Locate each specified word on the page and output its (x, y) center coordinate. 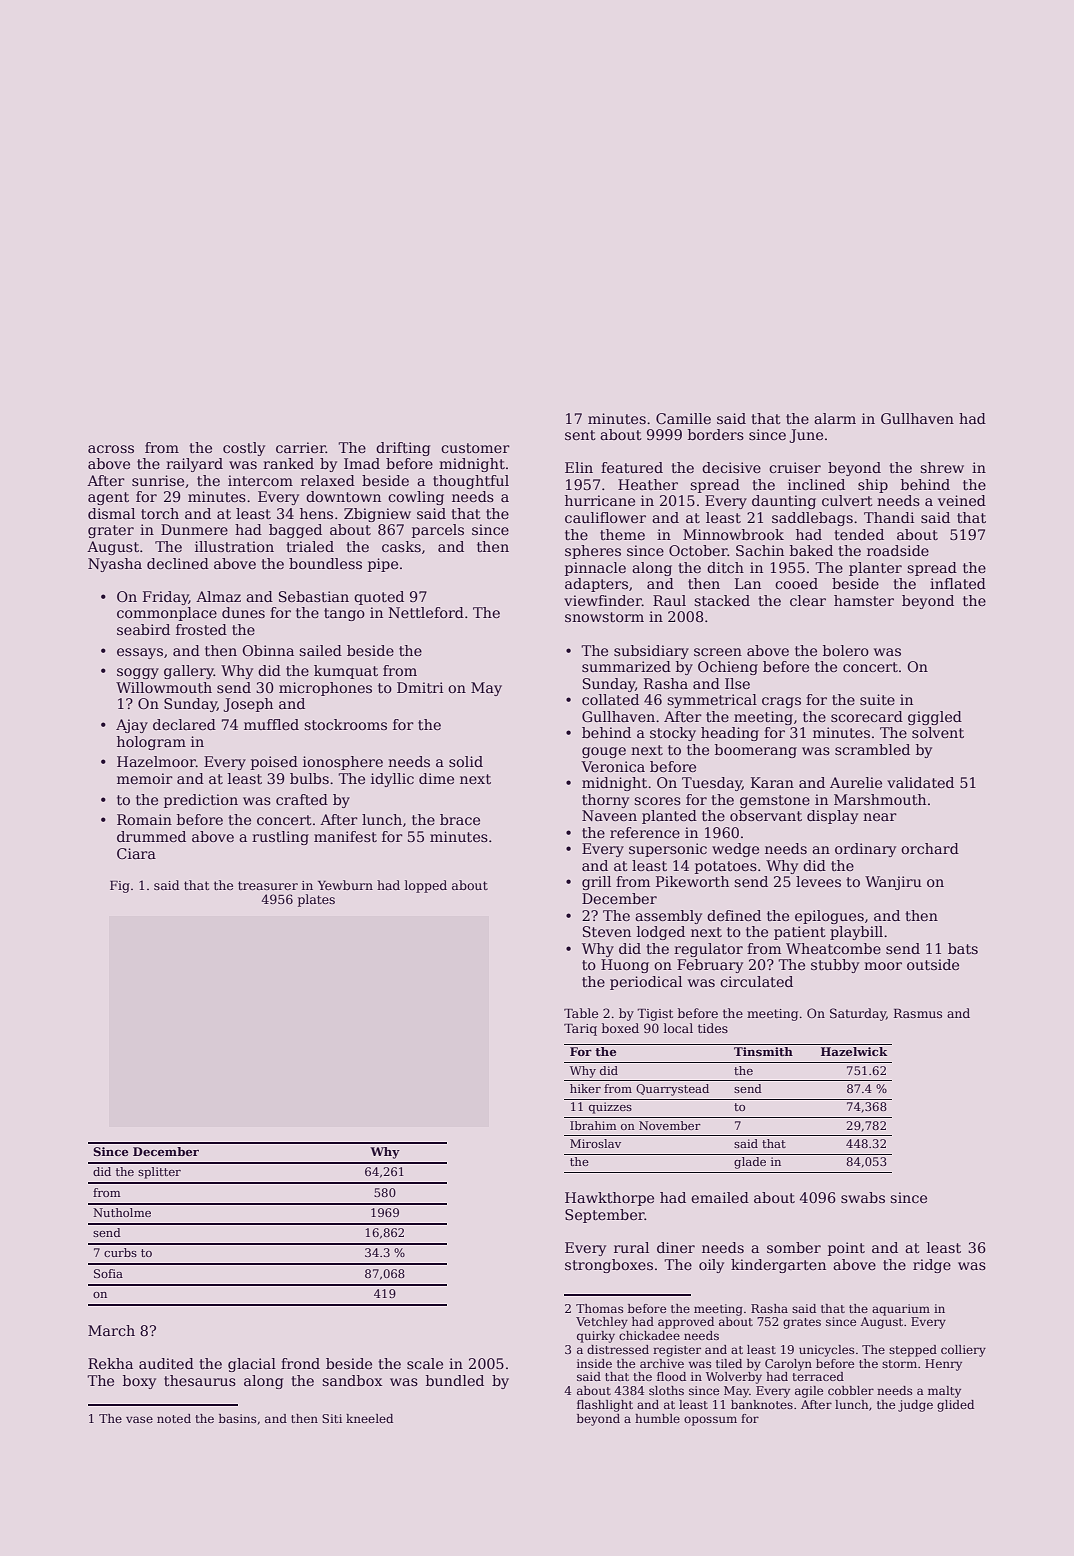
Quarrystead (672, 1090)
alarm (835, 418)
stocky (673, 734)
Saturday (858, 1014)
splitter (159, 1173)
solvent (938, 732)
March (111, 1330)
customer (475, 448)
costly (244, 449)
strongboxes (609, 1266)
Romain (144, 819)
